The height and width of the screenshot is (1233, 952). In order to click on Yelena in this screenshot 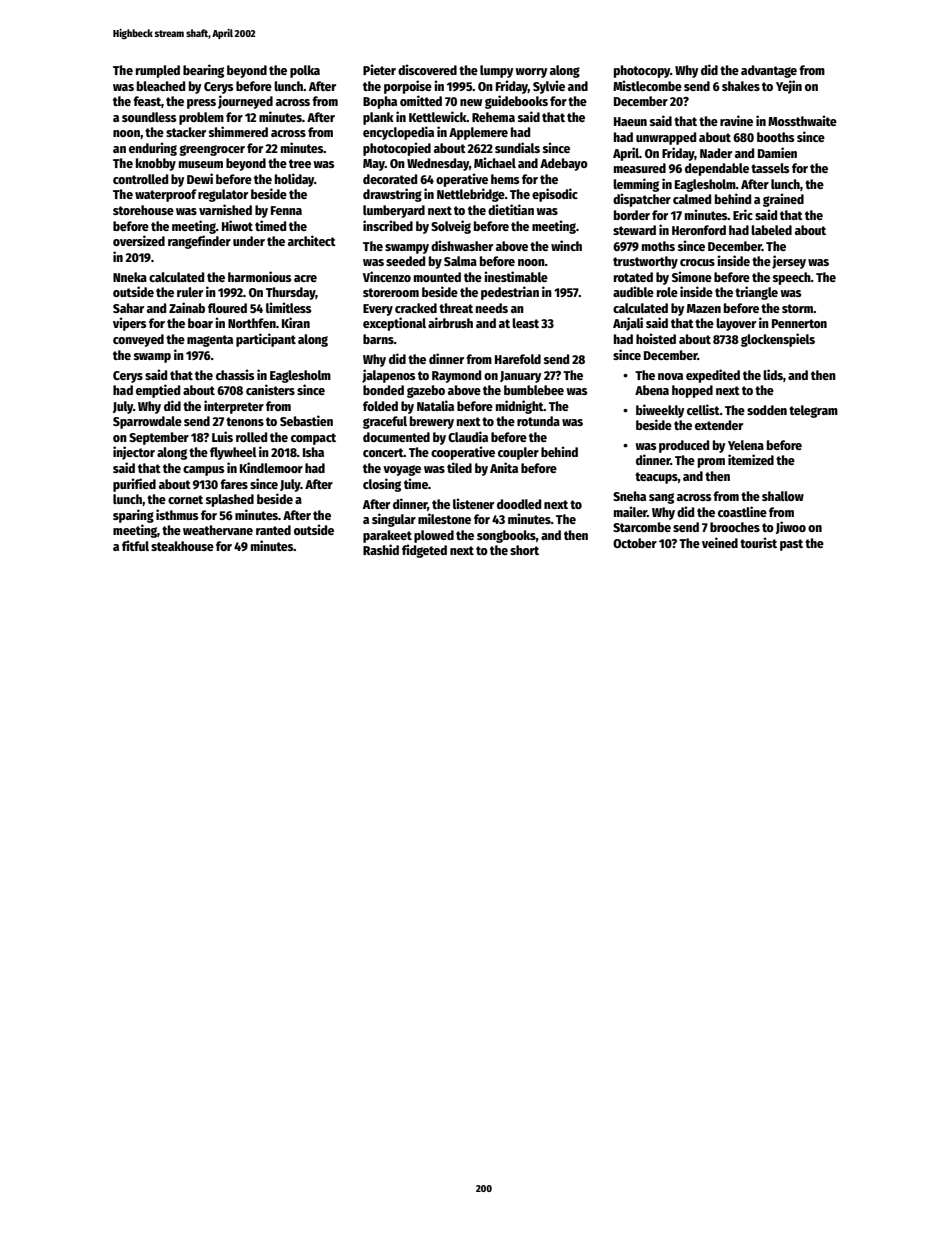, I will do `click(746, 445)`.
